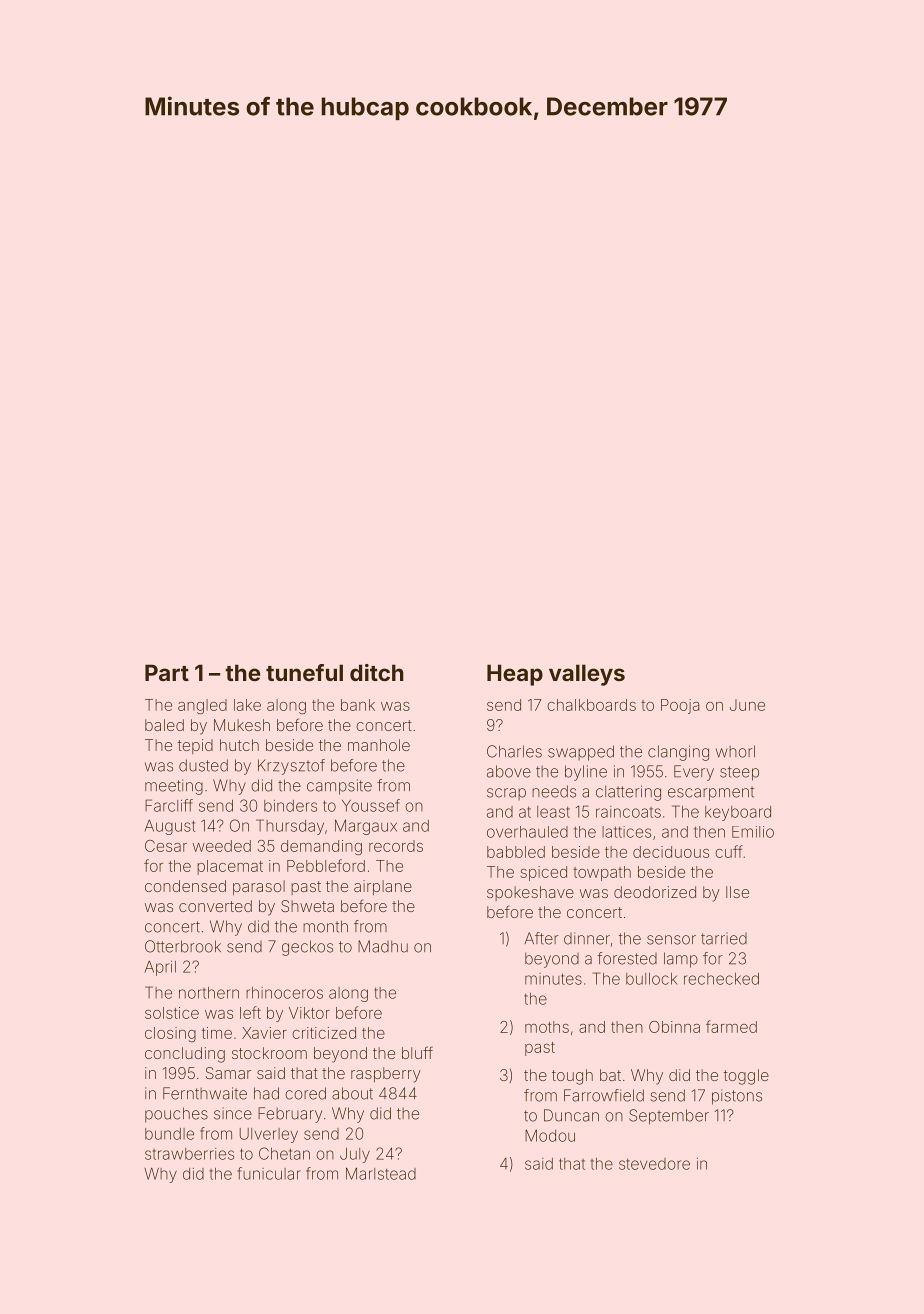  What do you see at coordinates (550, 1135) in the screenshot?
I see `Modou` at bounding box center [550, 1135].
